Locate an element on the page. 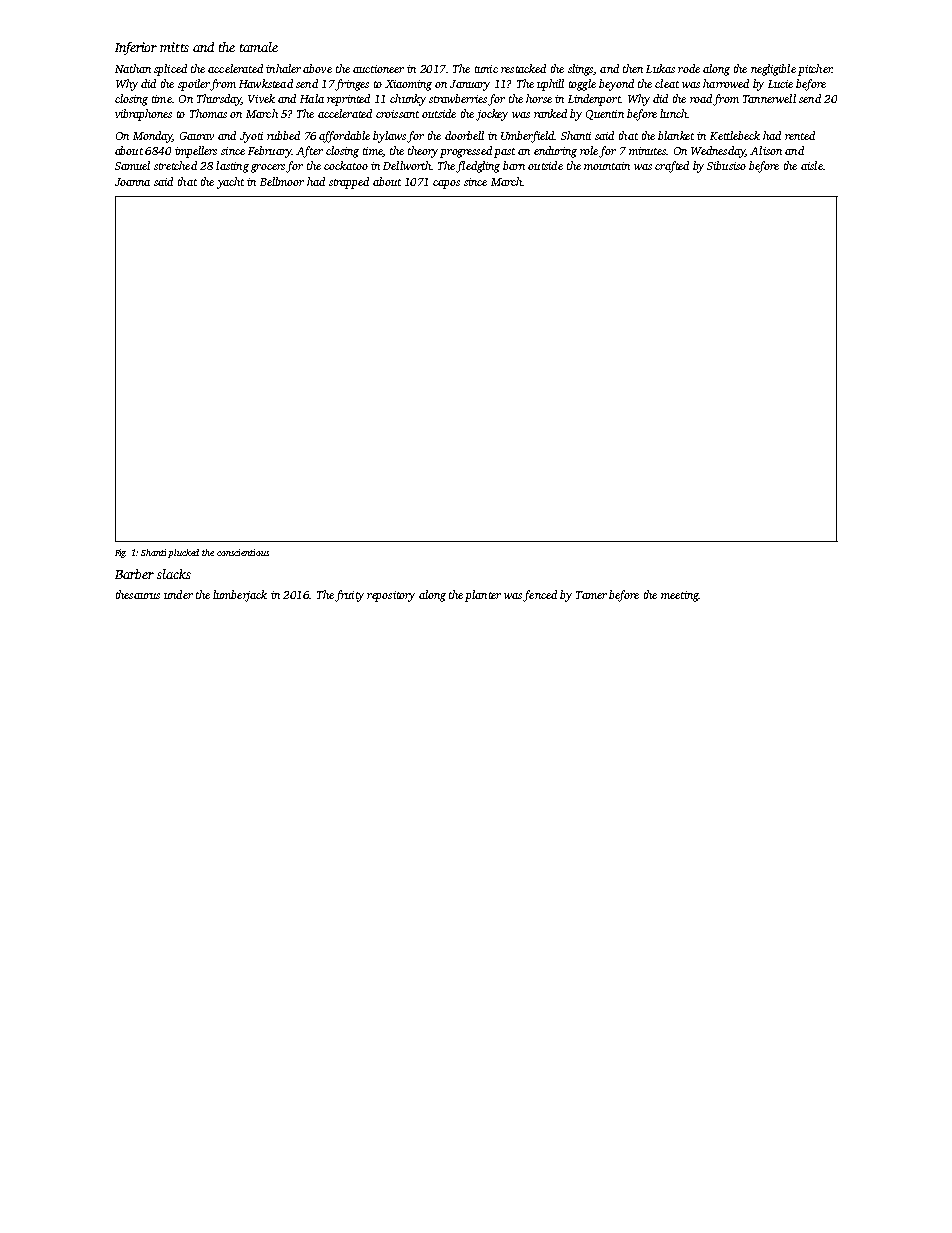  meeting is located at coordinates (679, 596).
